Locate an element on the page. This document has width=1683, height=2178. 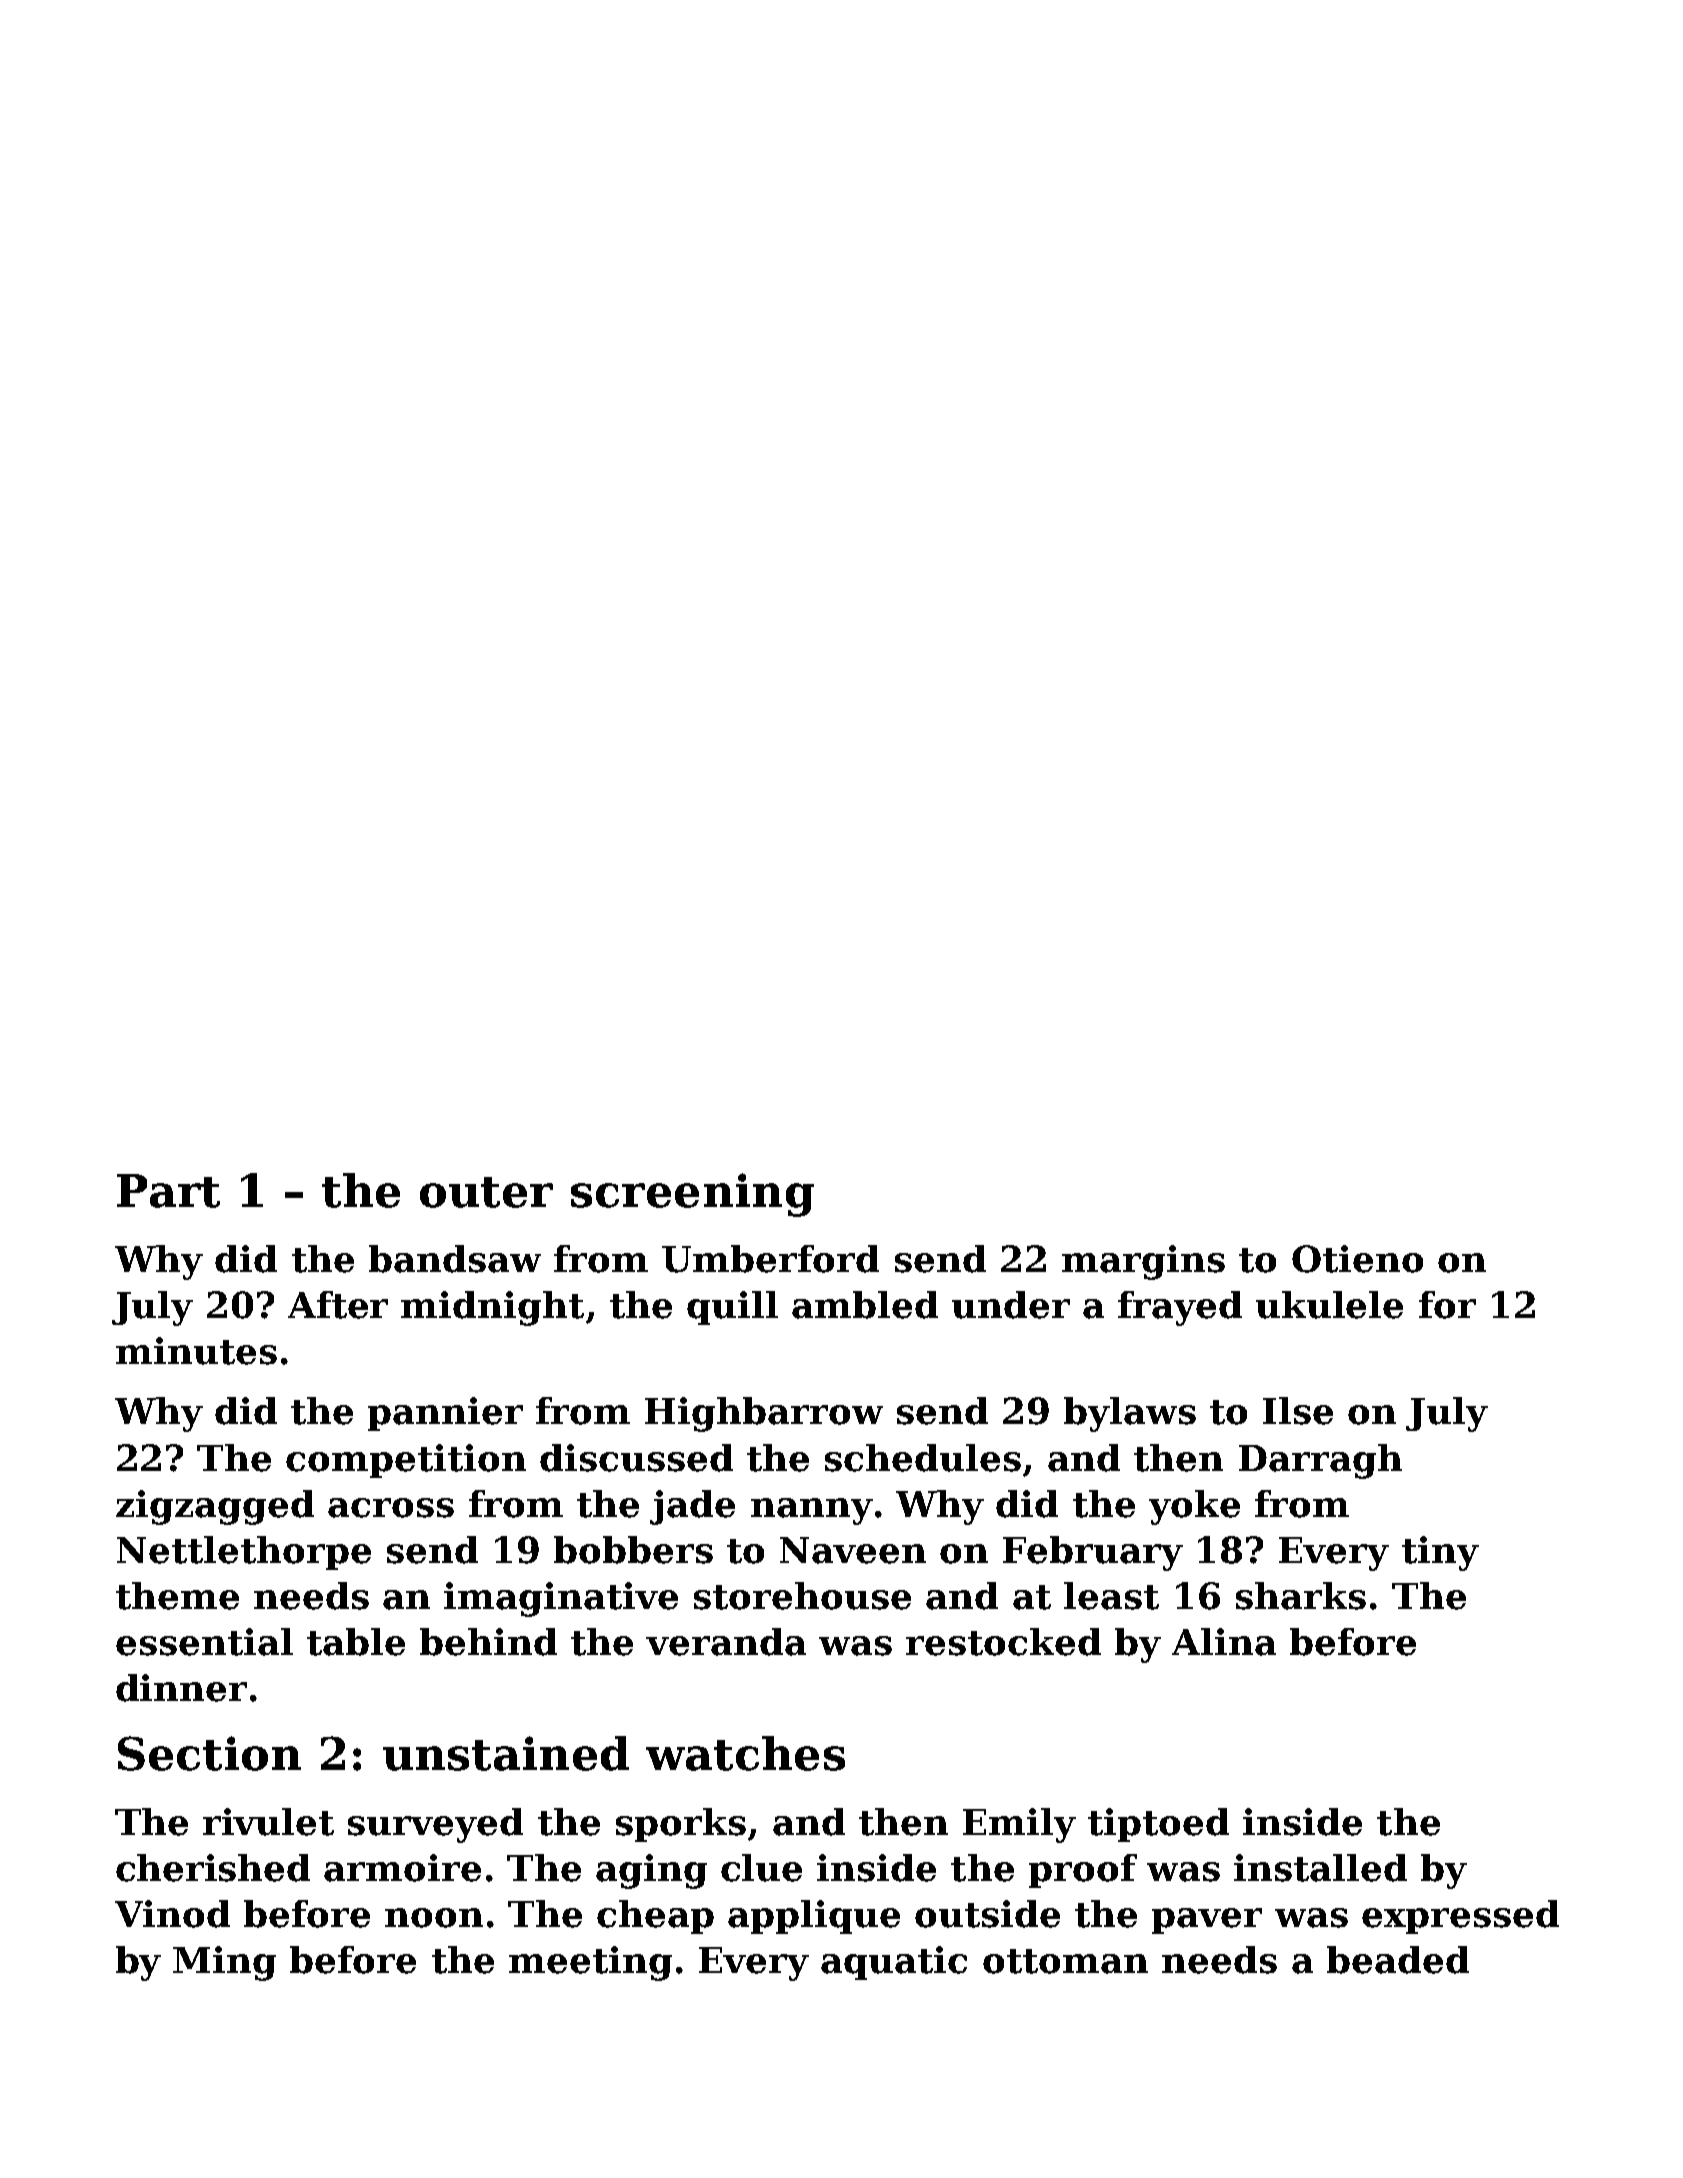
minutes is located at coordinates (196, 1351).
